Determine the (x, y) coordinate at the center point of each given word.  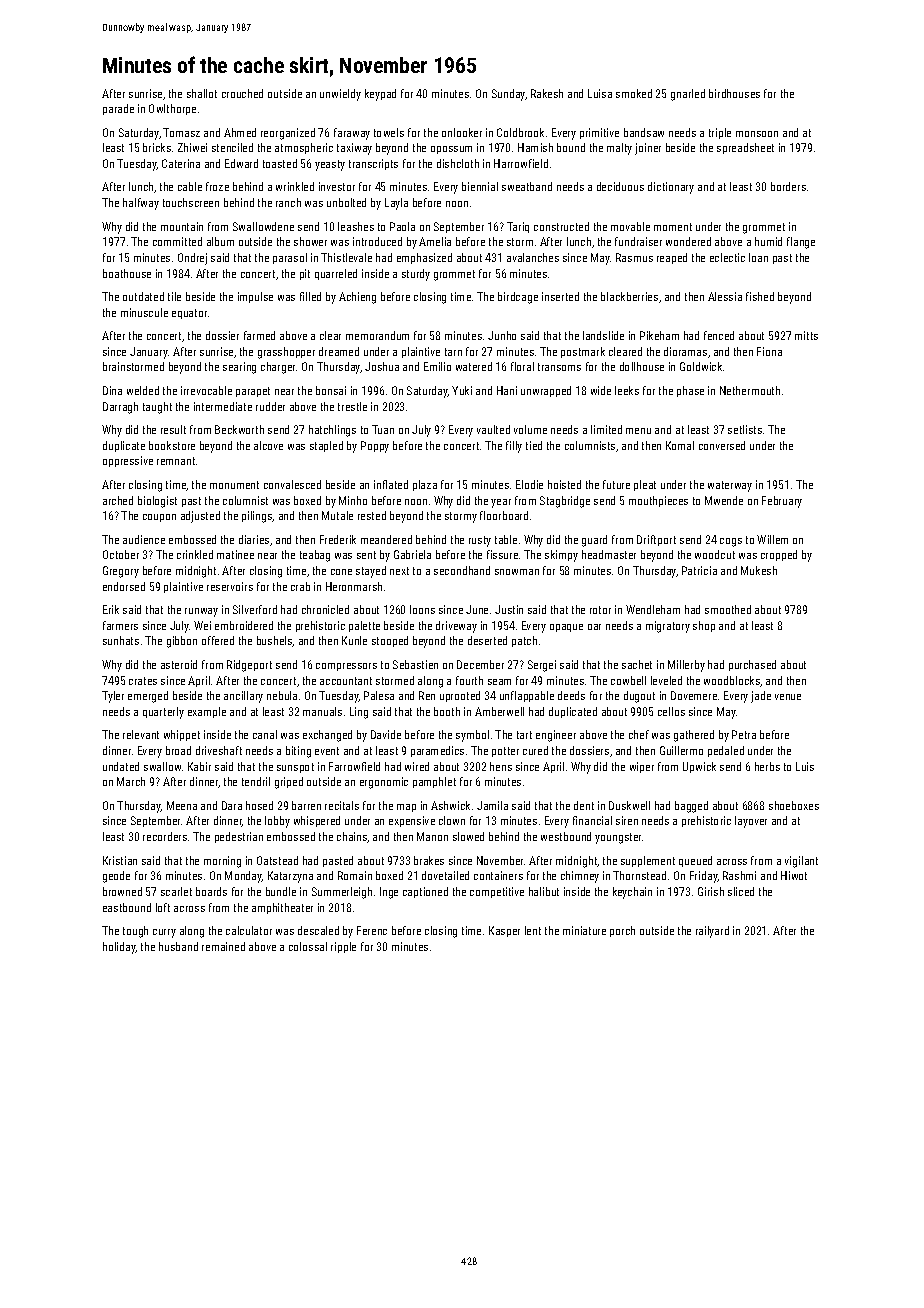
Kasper (504, 931)
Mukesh (759, 570)
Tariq (518, 227)
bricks (157, 147)
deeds (571, 695)
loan (758, 257)
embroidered (244, 625)
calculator (249, 930)
